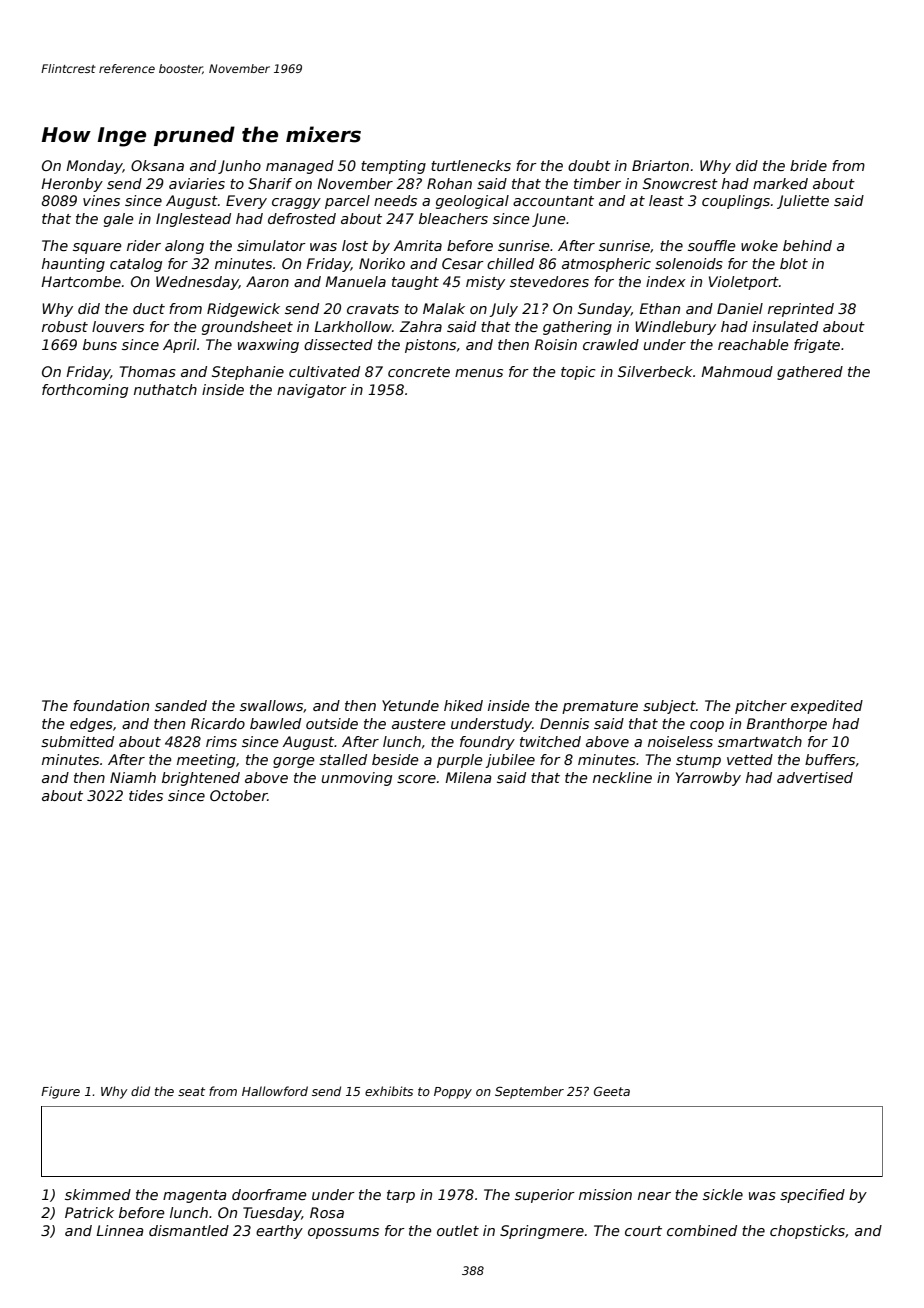  Describe the element at coordinates (393, 167) in the screenshot. I see `tempting` at that location.
